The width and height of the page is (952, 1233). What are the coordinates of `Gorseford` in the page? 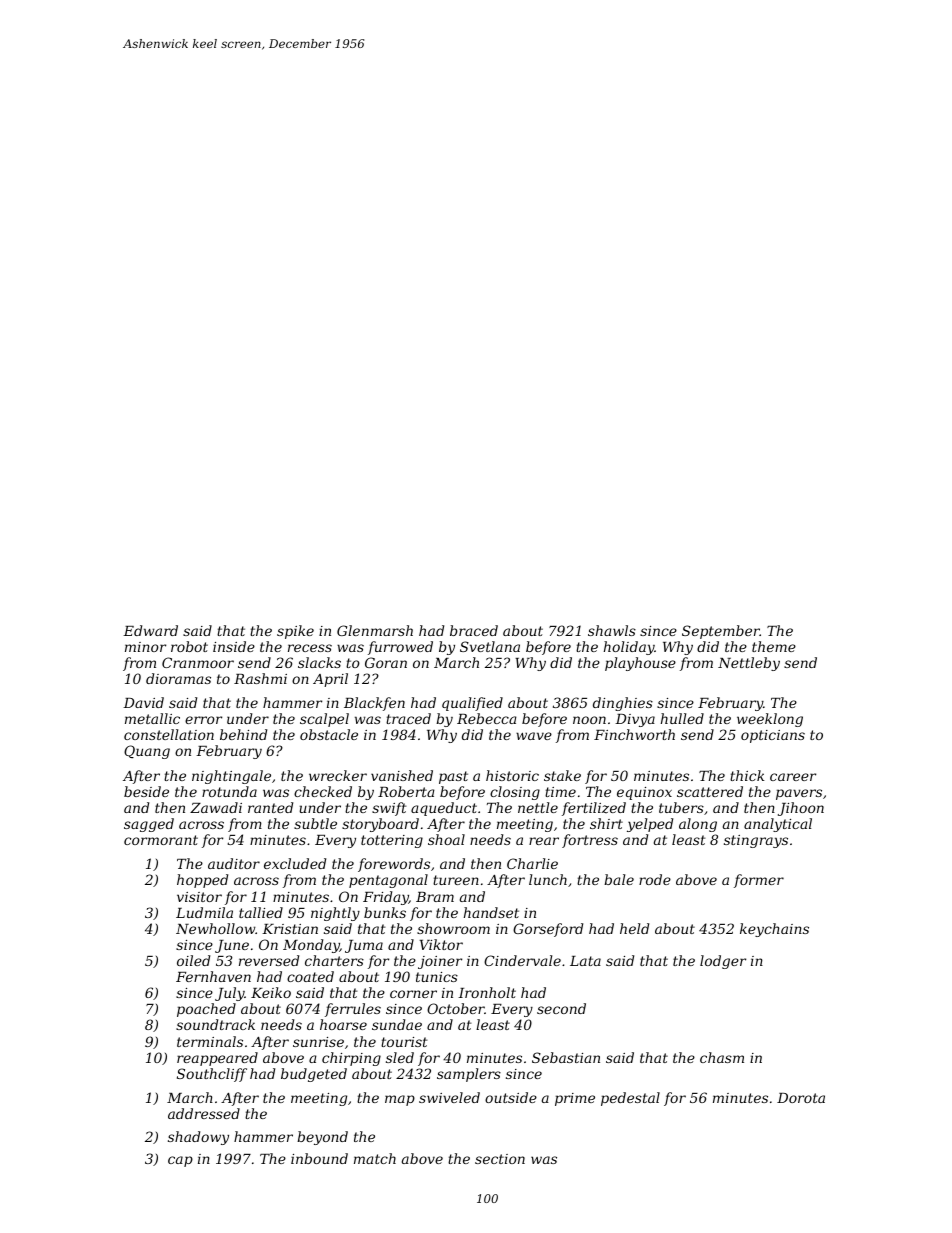 It's located at (548, 930).
